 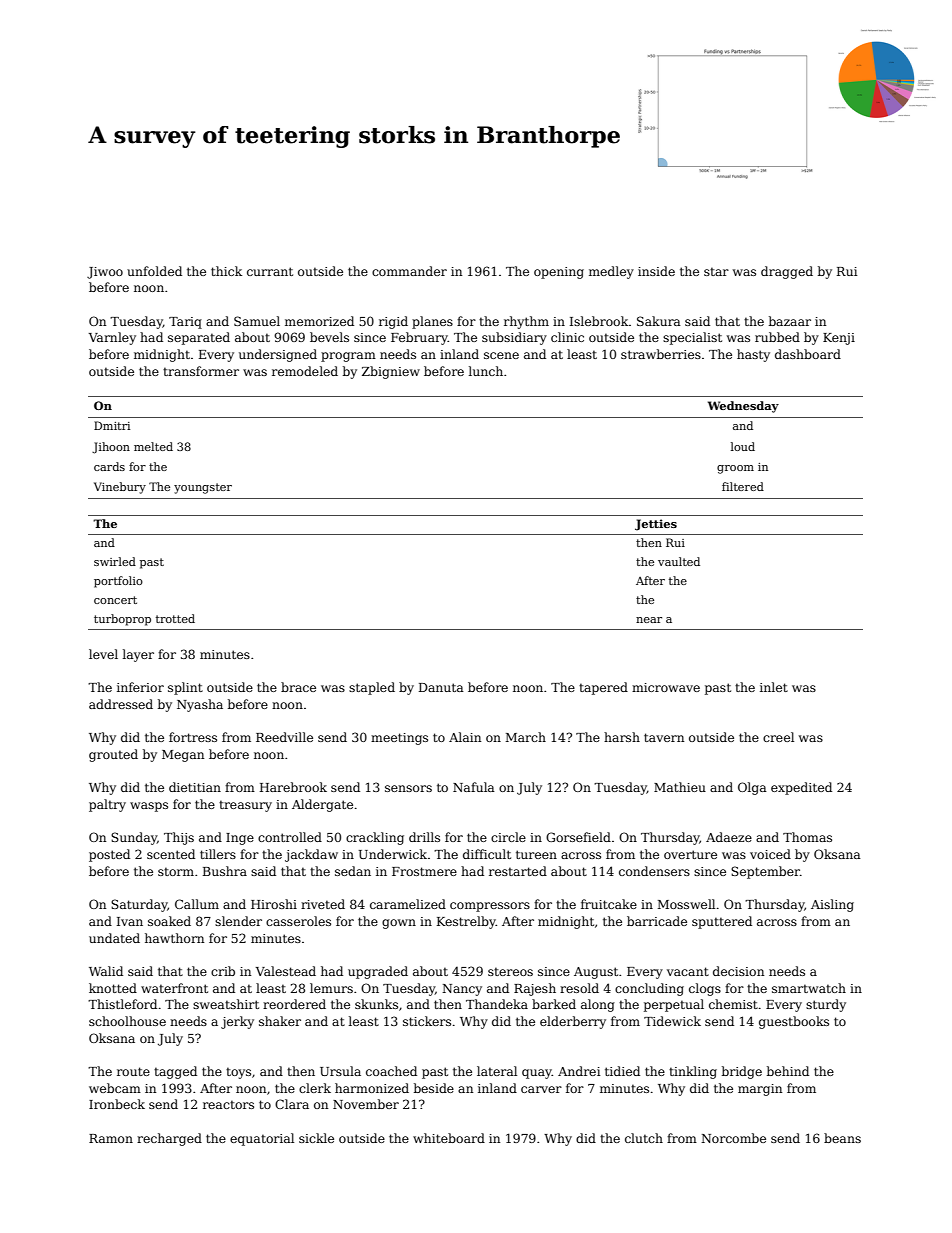 What do you see at coordinates (559, 273) in the page?
I see `opening` at bounding box center [559, 273].
